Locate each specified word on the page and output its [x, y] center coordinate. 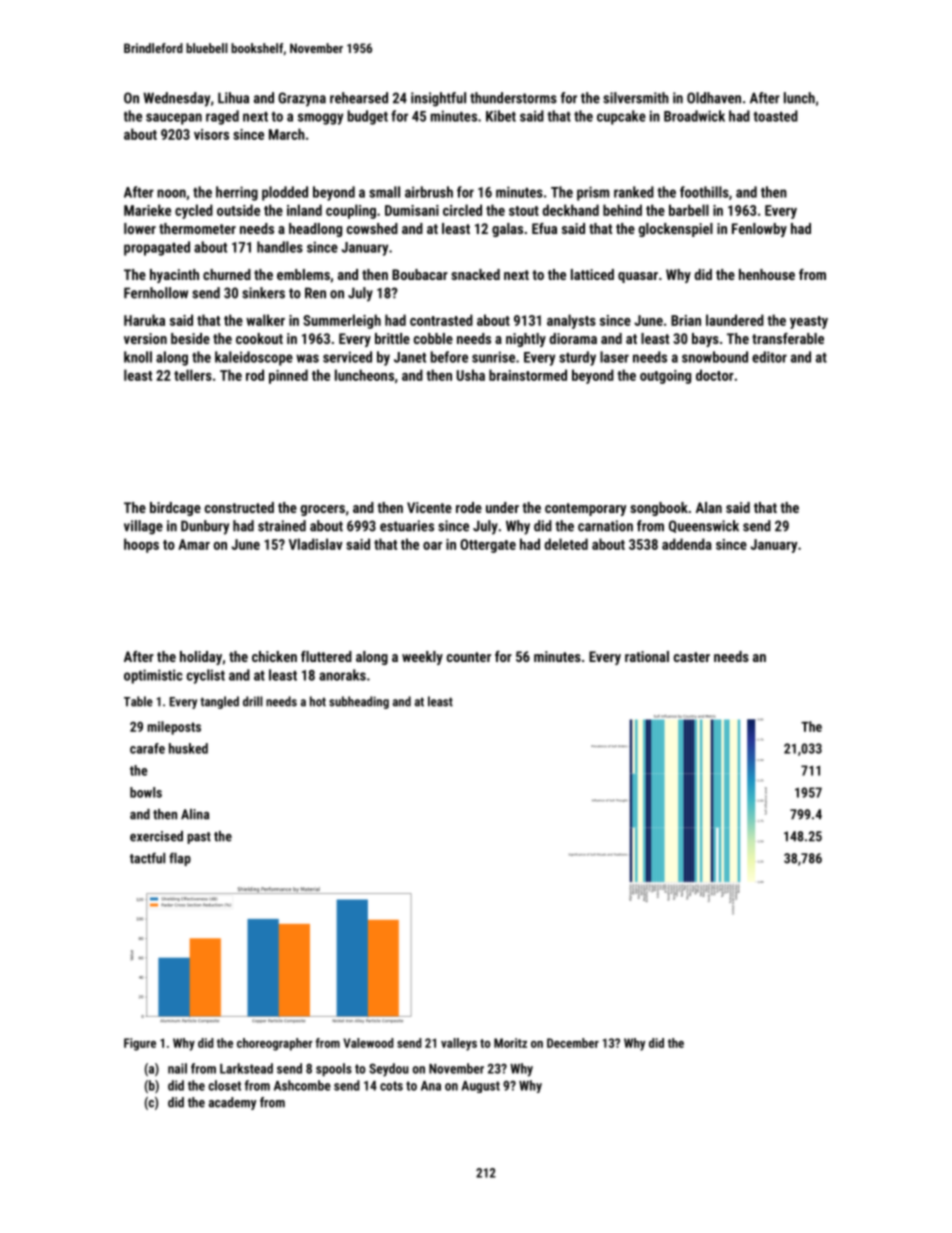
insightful [438, 99]
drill [253, 701]
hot [318, 701]
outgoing [665, 377]
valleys [459, 1044]
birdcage [175, 509]
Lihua [233, 98]
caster [692, 657]
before [449, 357]
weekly [422, 658]
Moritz [510, 1043]
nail [177, 1068]
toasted [775, 116]
